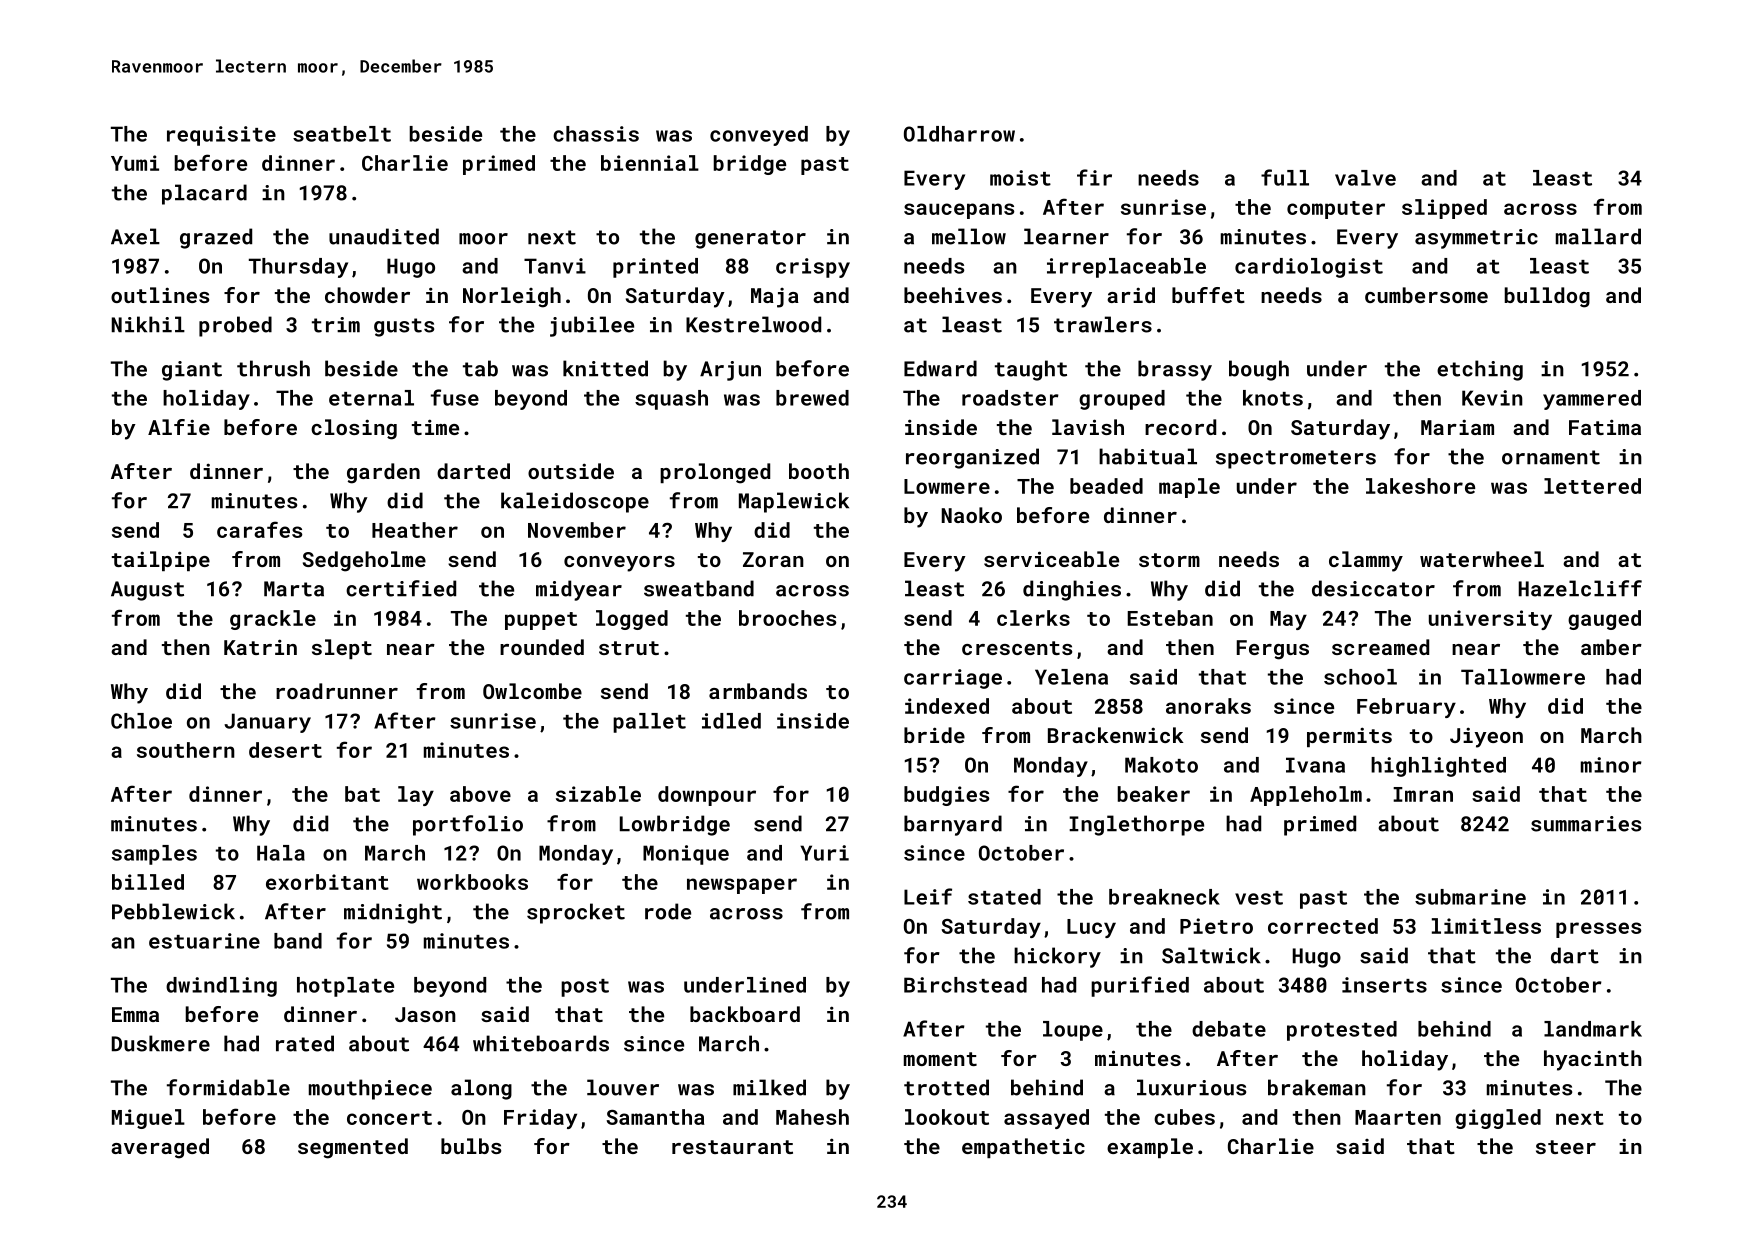 Image resolution: width=1753 pixels, height=1239 pixels. I want to click on mallard, so click(1598, 236).
